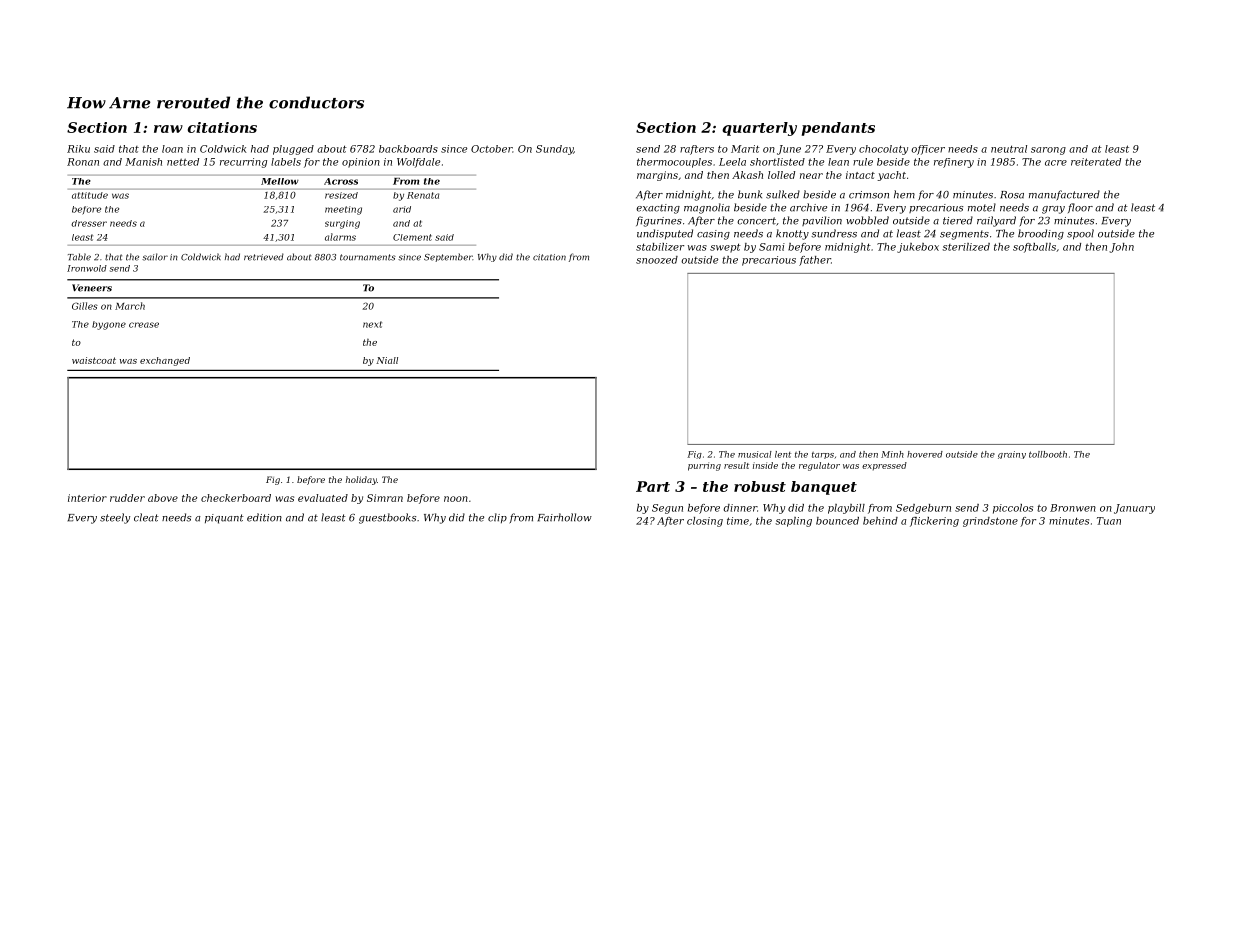 This screenshot has width=1233, height=952. I want to click on interior, so click(87, 498).
